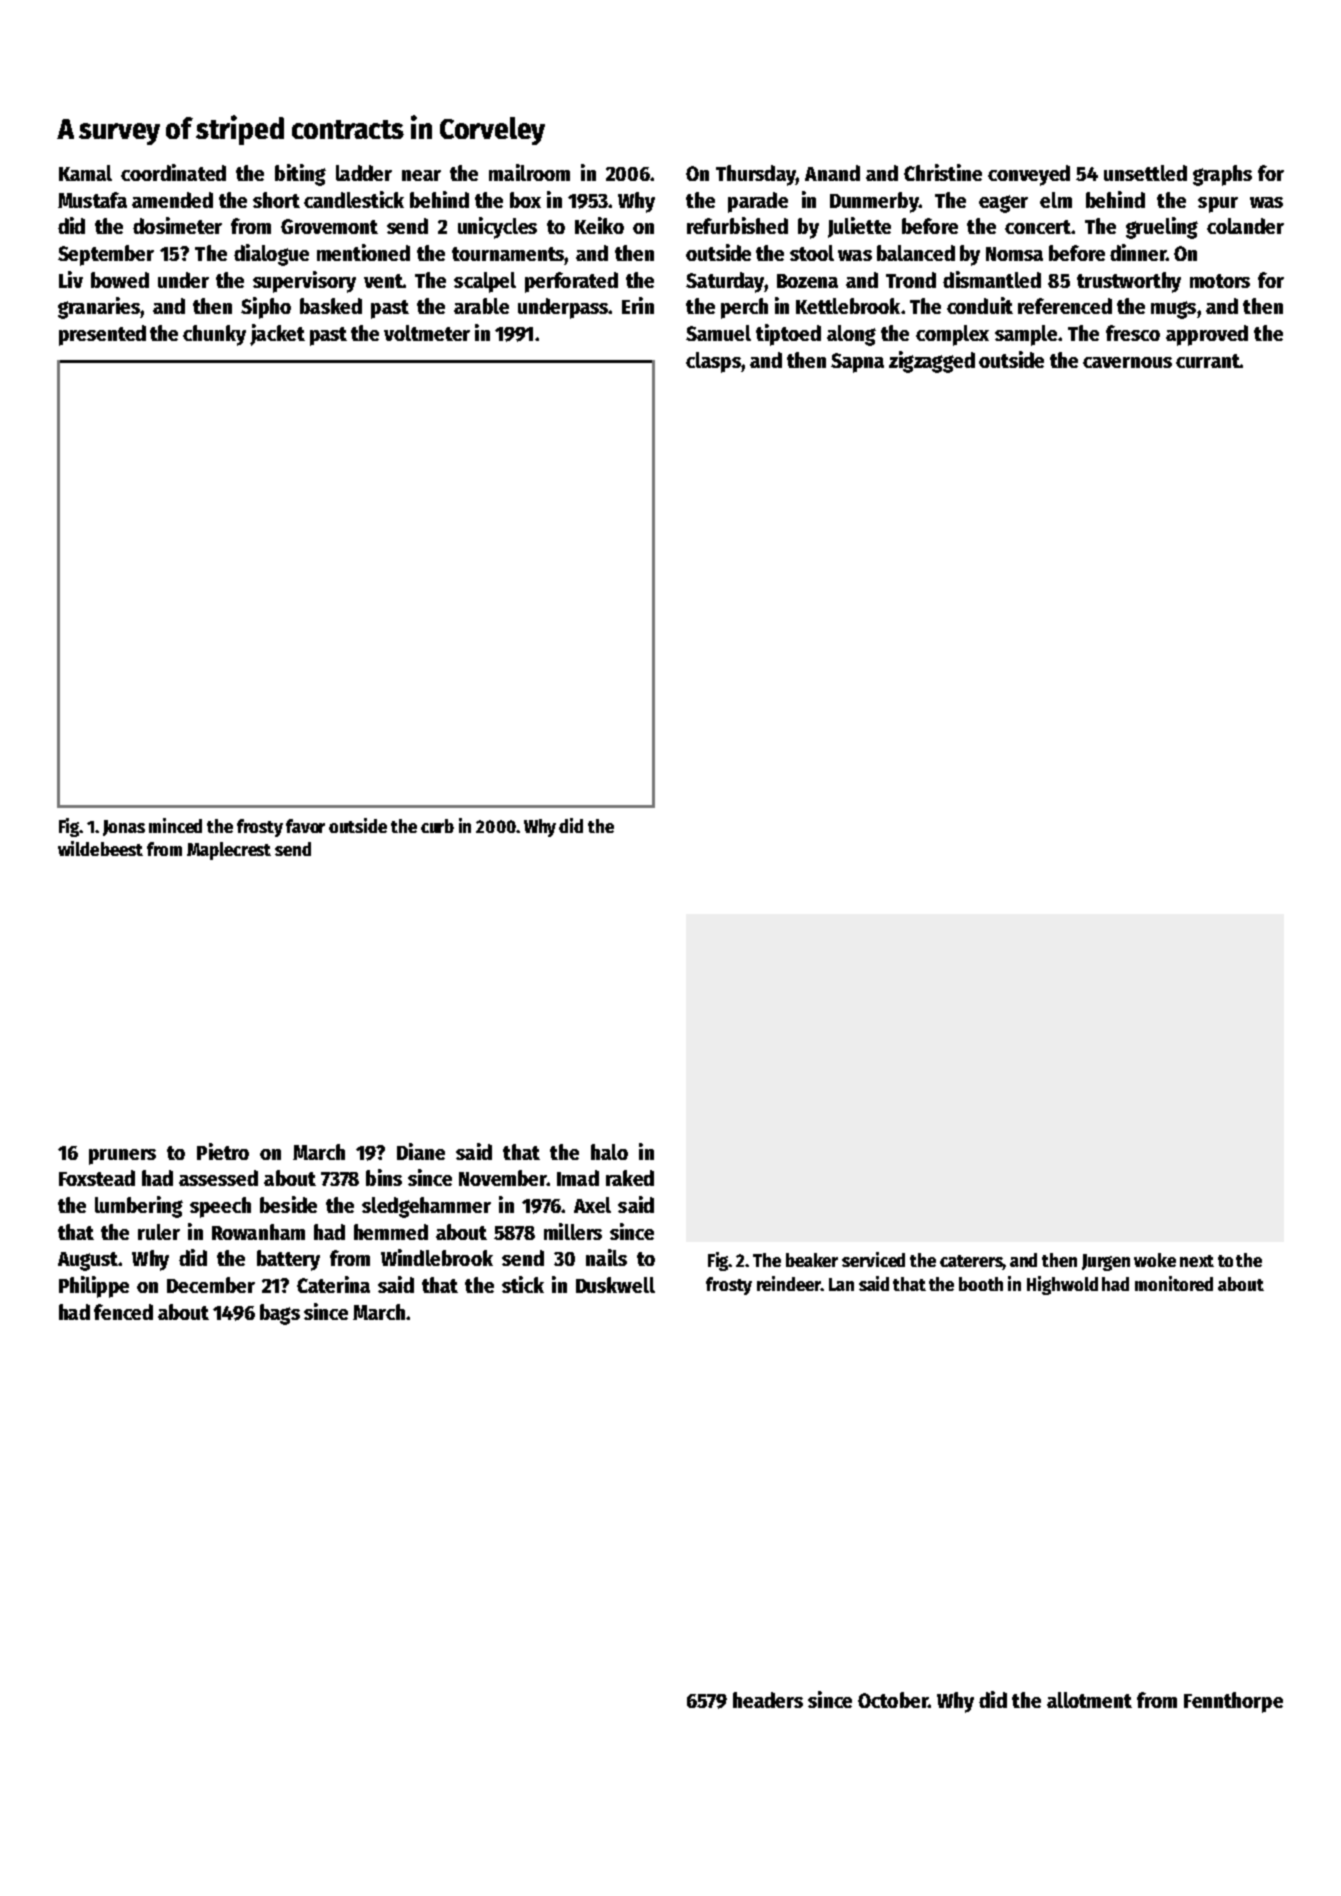 The width and height of the screenshot is (1341, 1896). What do you see at coordinates (789, 1283) in the screenshot?
I see `reindeer` at bounding box center [789, 1283].
